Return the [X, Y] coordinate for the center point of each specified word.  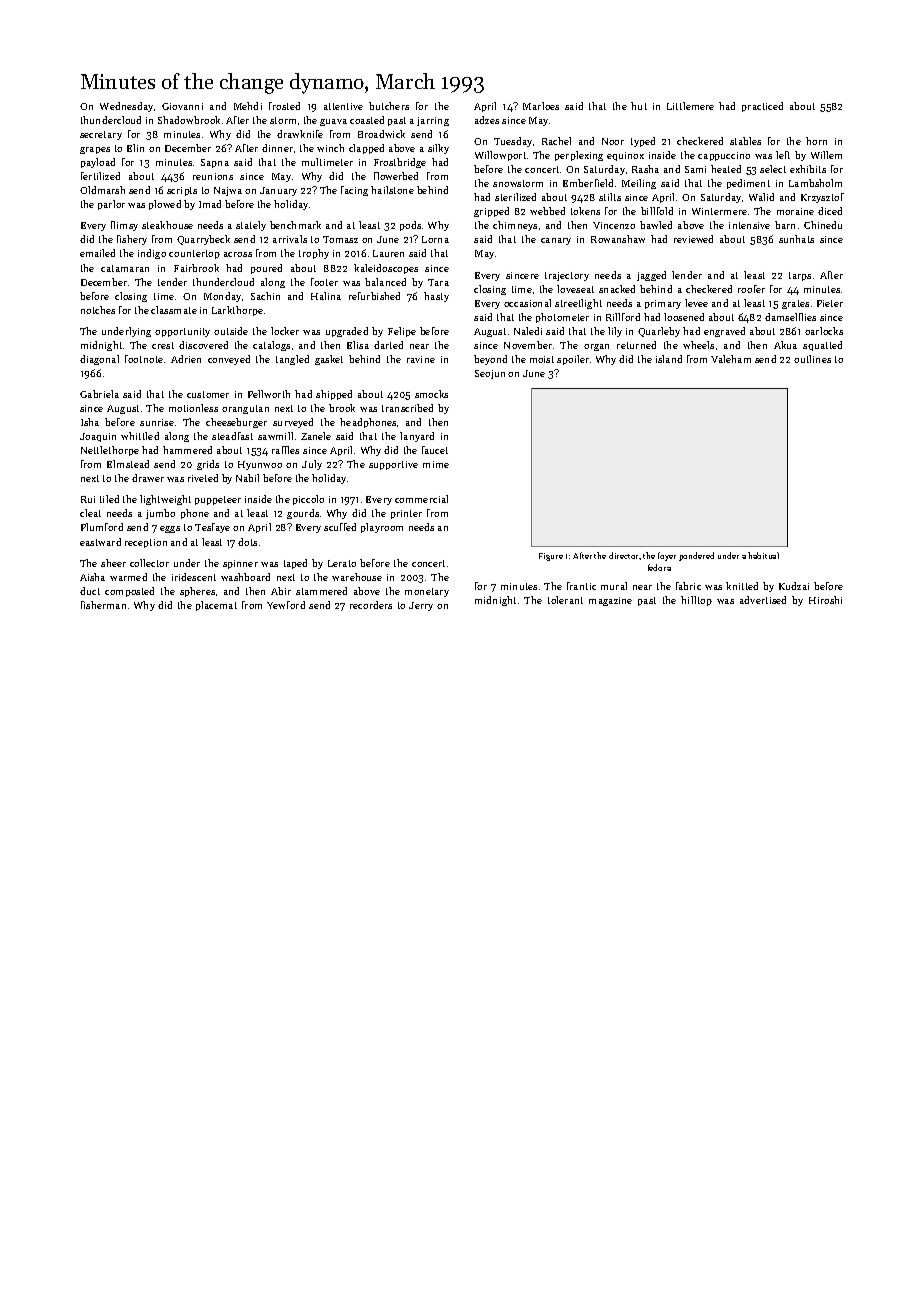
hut [639, 106]
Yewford [286, 605]
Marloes [541, 106]
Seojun [490, 374]
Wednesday [126, 107]
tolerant [565, 600]
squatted [822, 346]
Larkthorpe [237, 311]
